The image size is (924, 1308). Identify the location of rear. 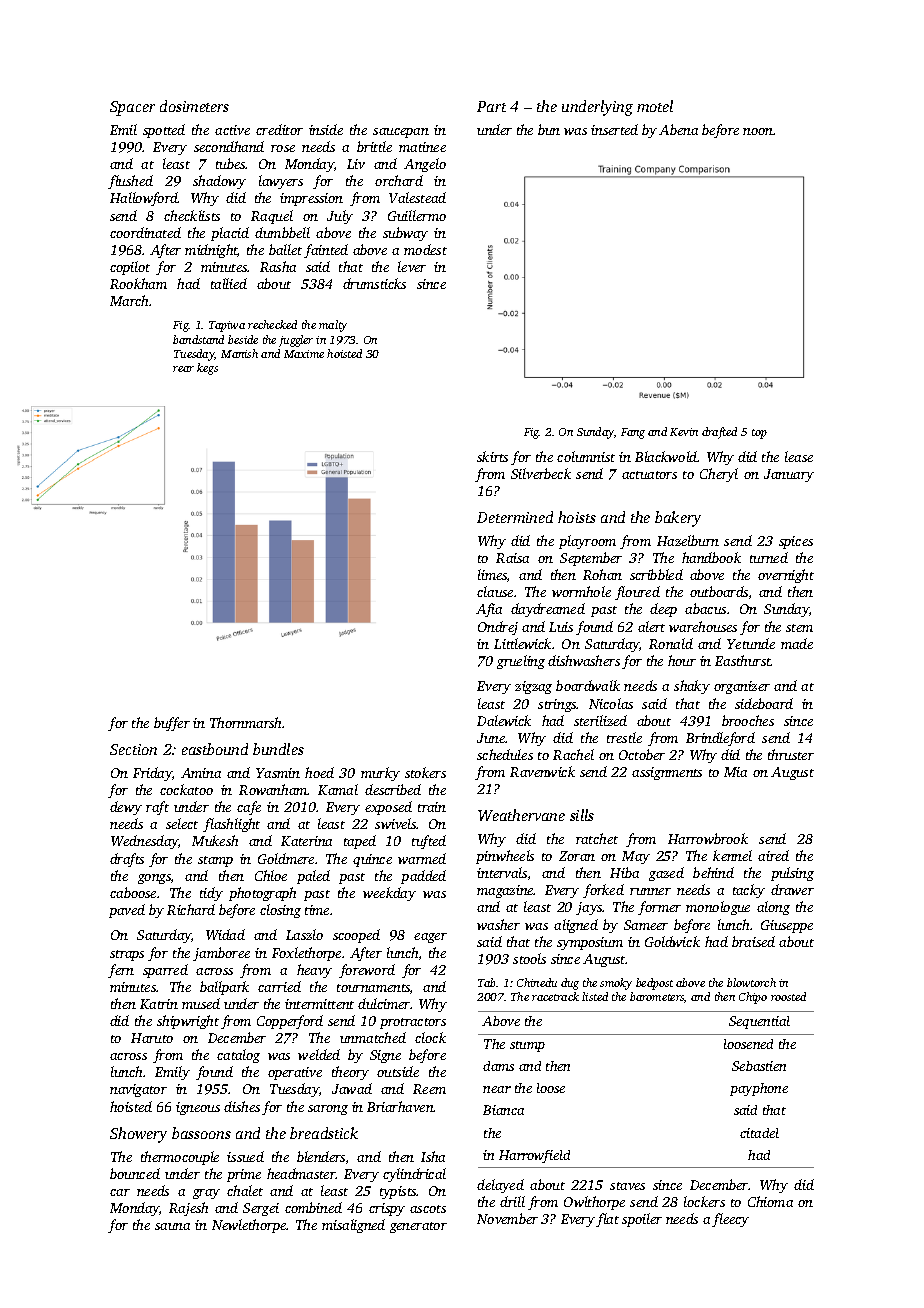
(183, 369).
